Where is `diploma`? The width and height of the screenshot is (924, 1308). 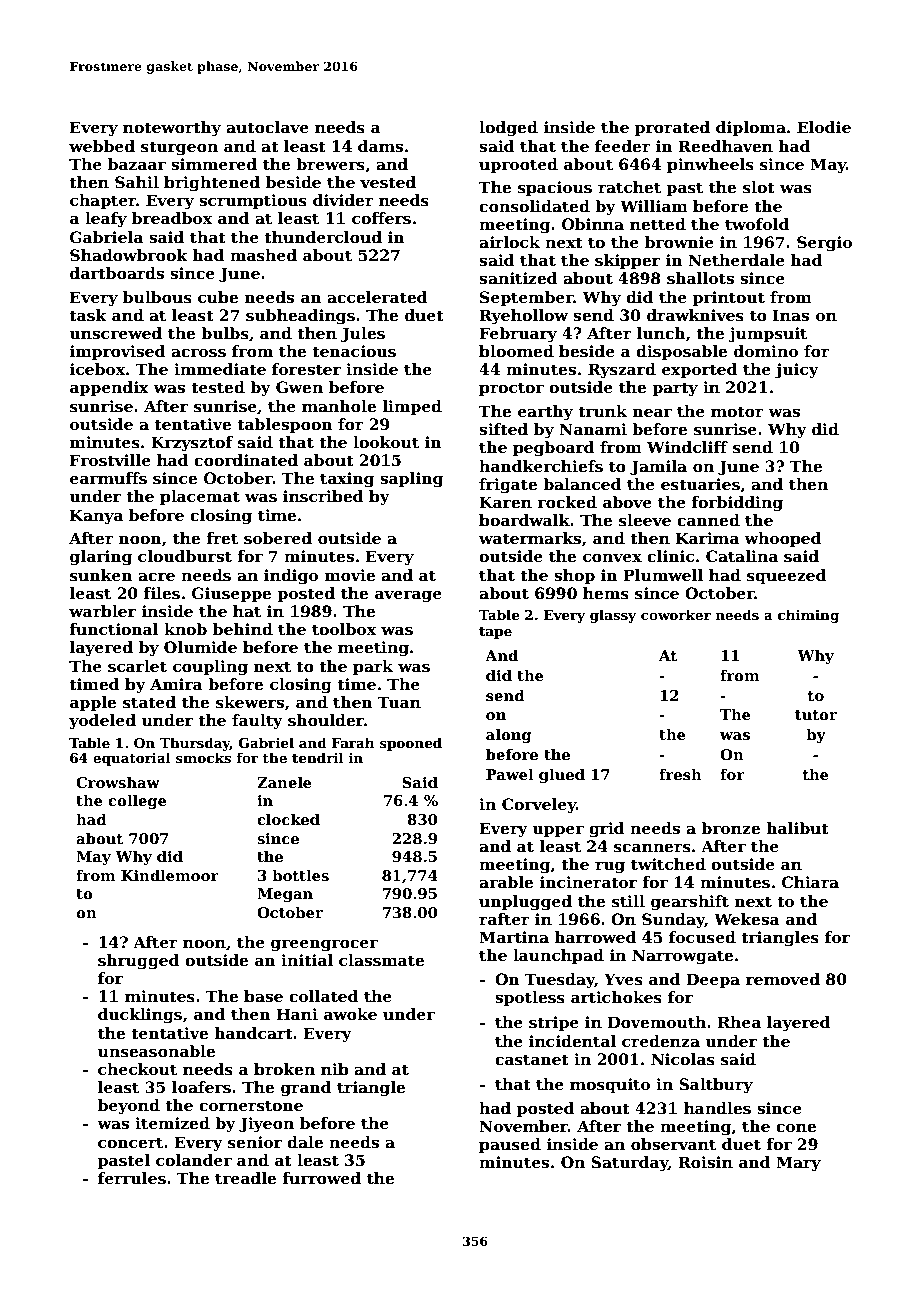
diploma is located at coordinates (751, 128).
